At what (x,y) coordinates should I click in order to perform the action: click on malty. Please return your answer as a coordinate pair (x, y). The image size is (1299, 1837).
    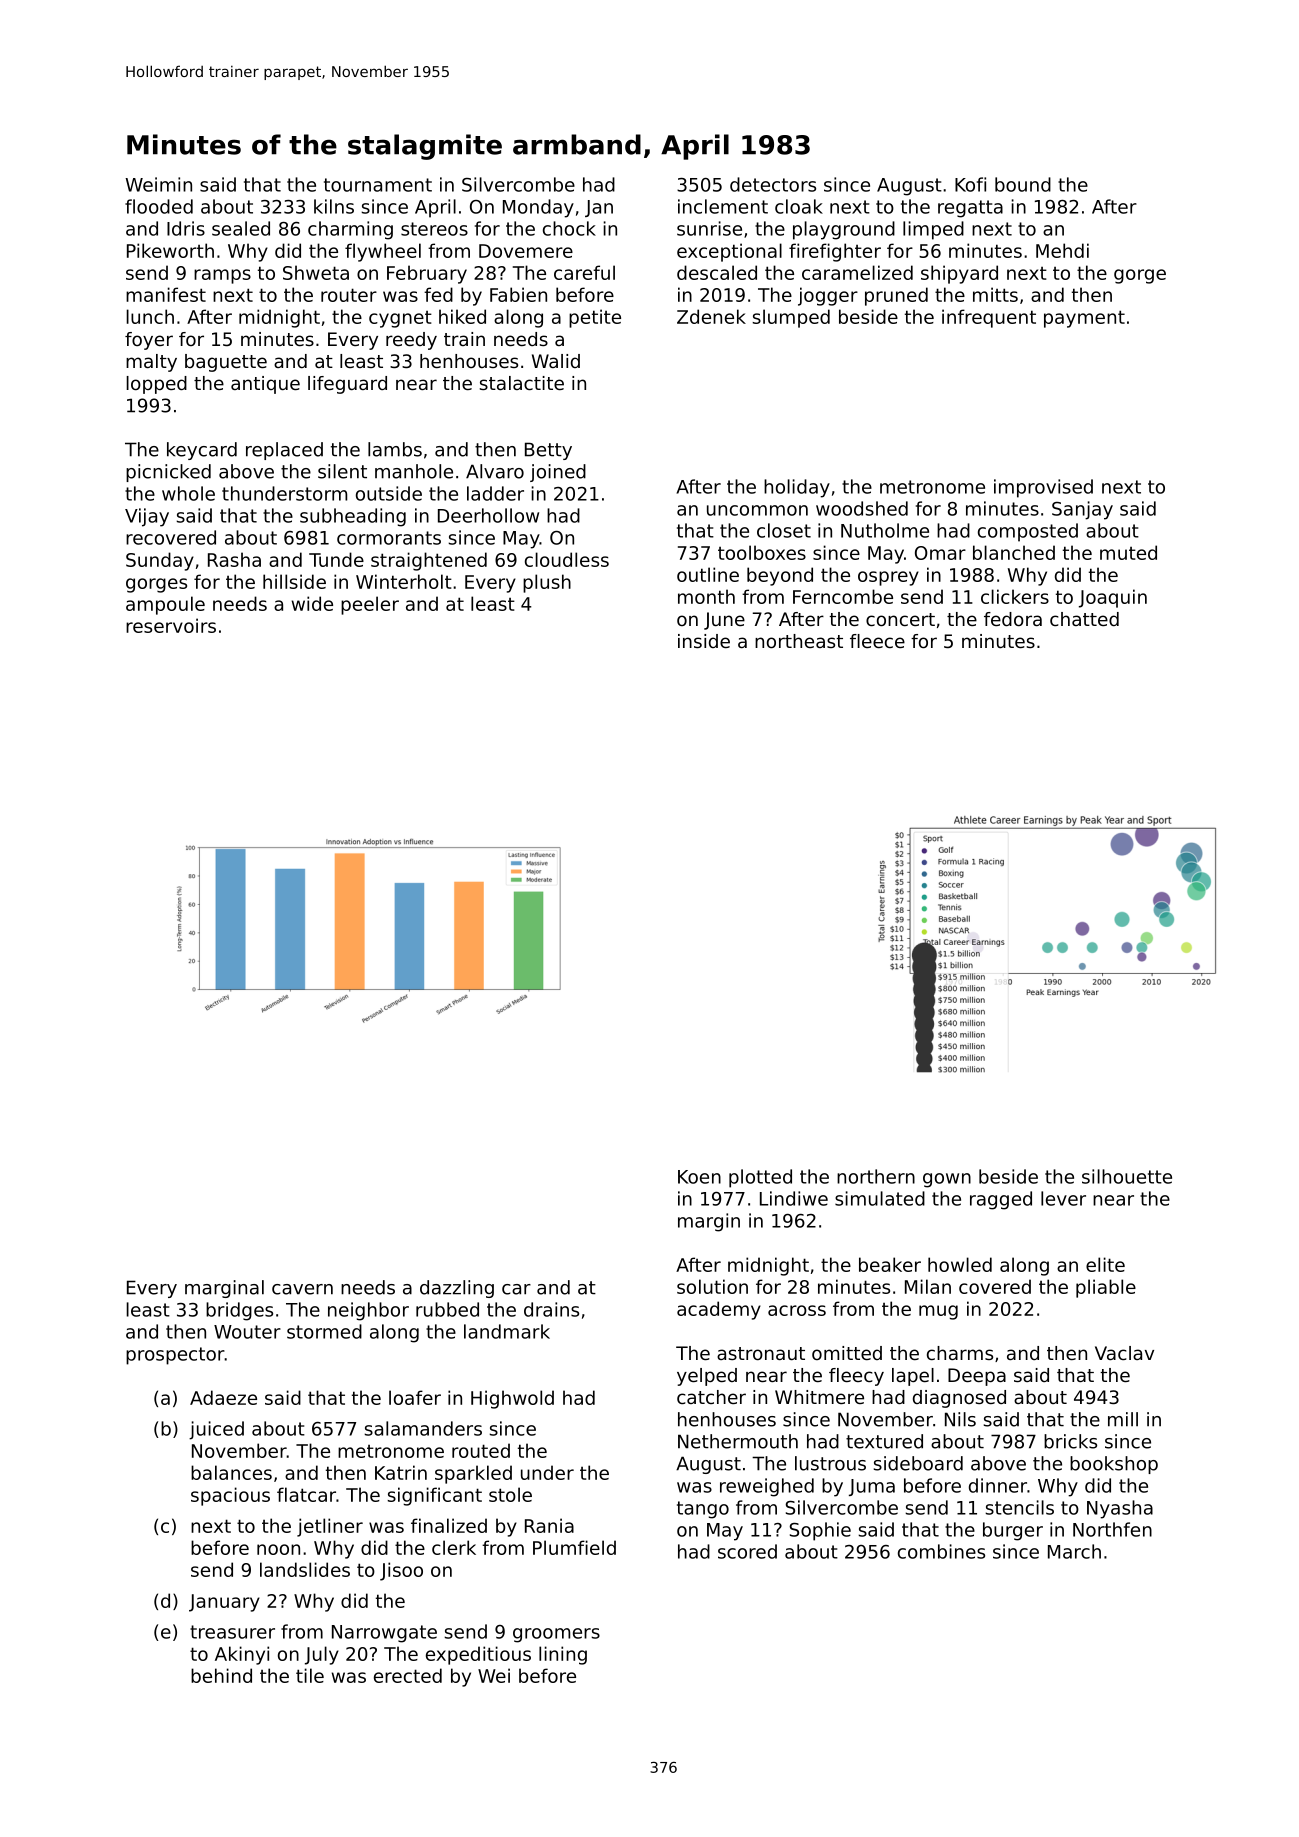
    Looking at the image, I should click on (151, 363).
